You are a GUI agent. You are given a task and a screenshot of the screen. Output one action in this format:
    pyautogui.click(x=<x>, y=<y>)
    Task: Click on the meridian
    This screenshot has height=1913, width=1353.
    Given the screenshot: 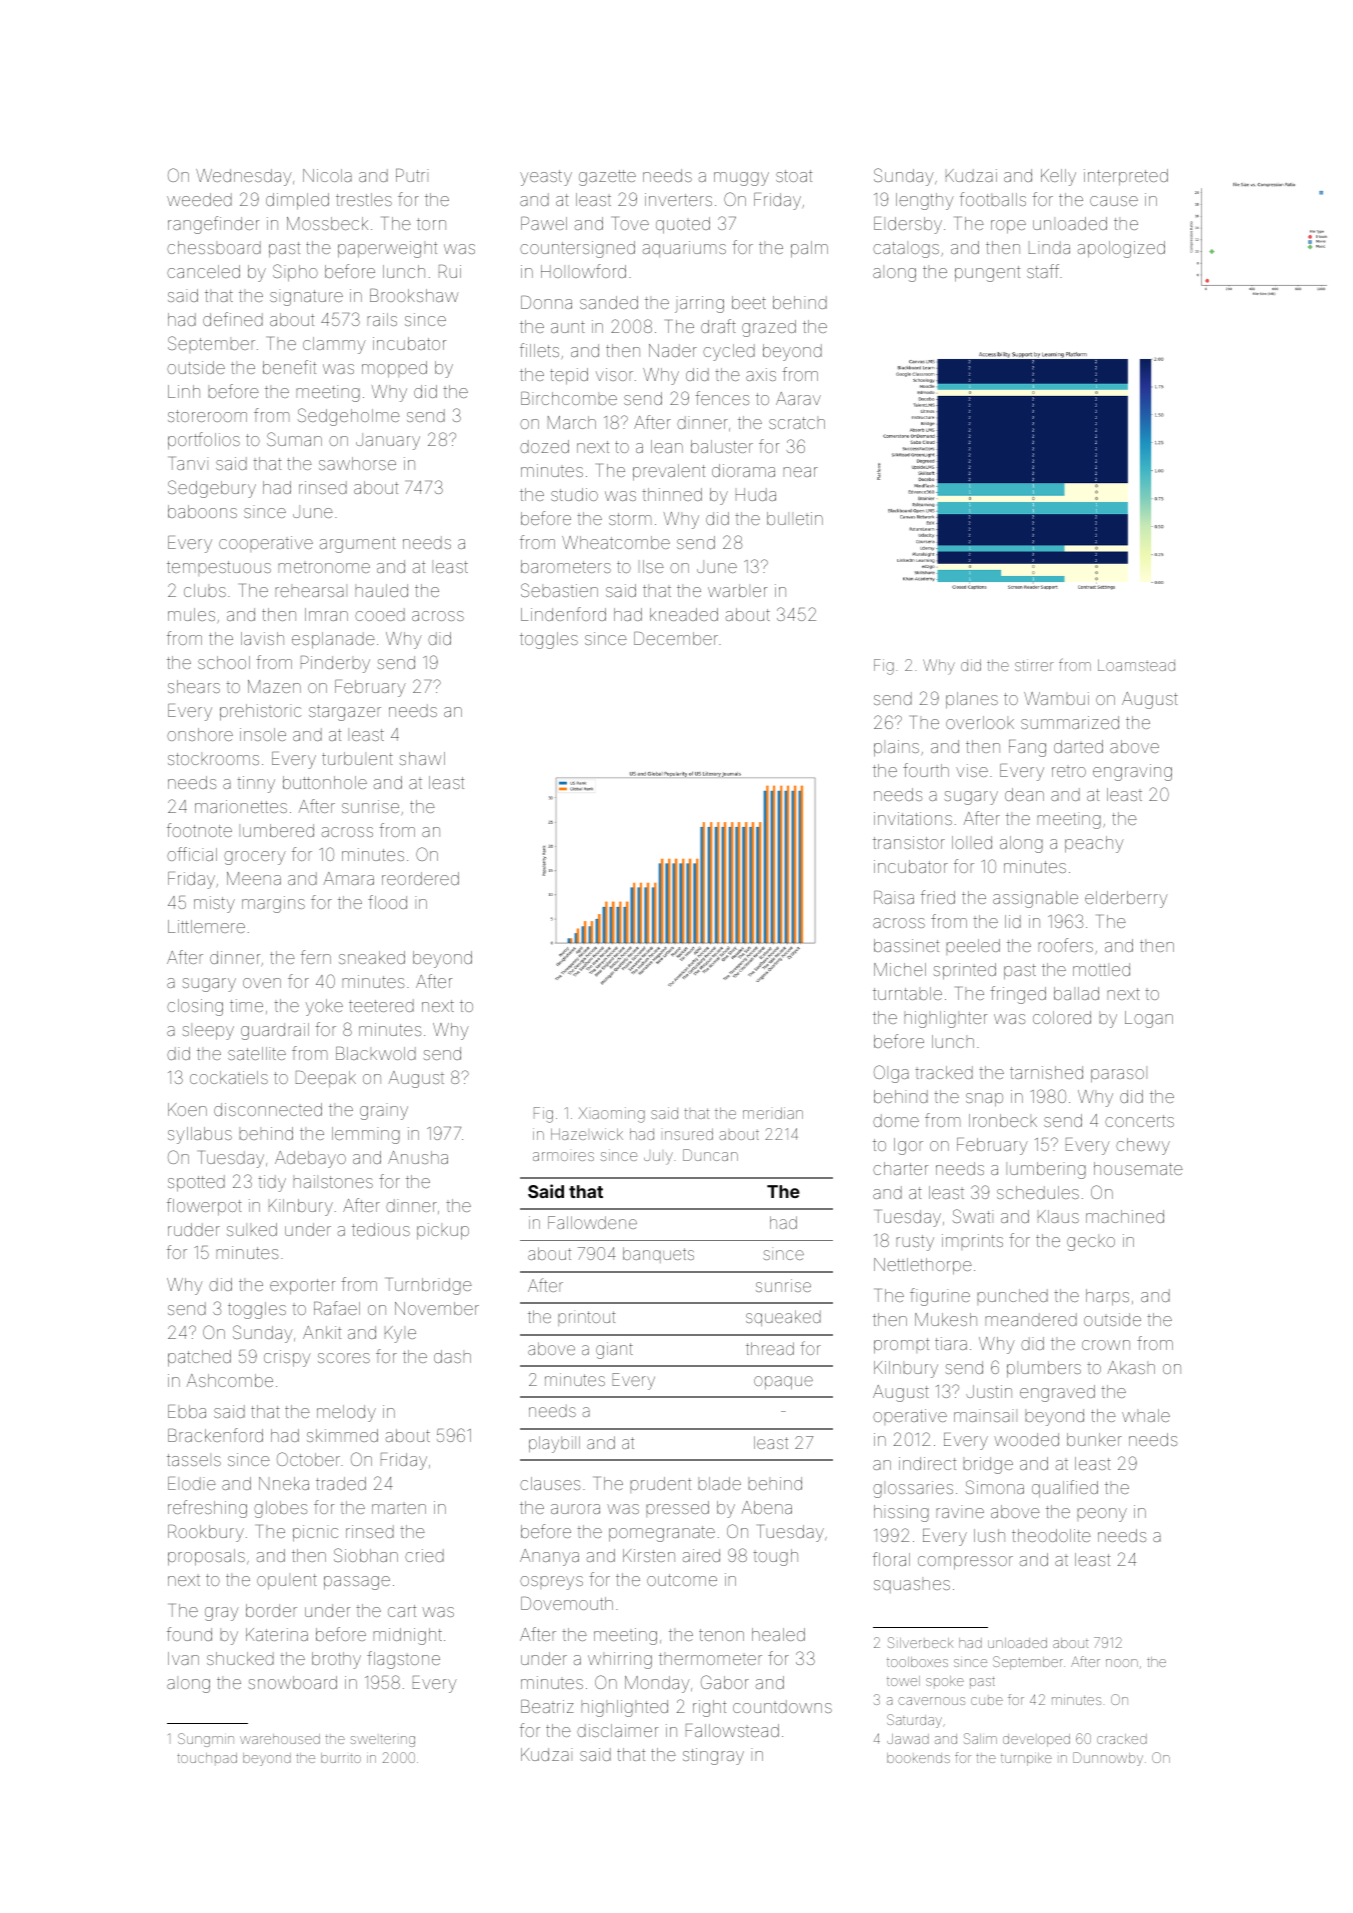 What is the action you would take?
    pyautogui.click(x=773, y=1113)
